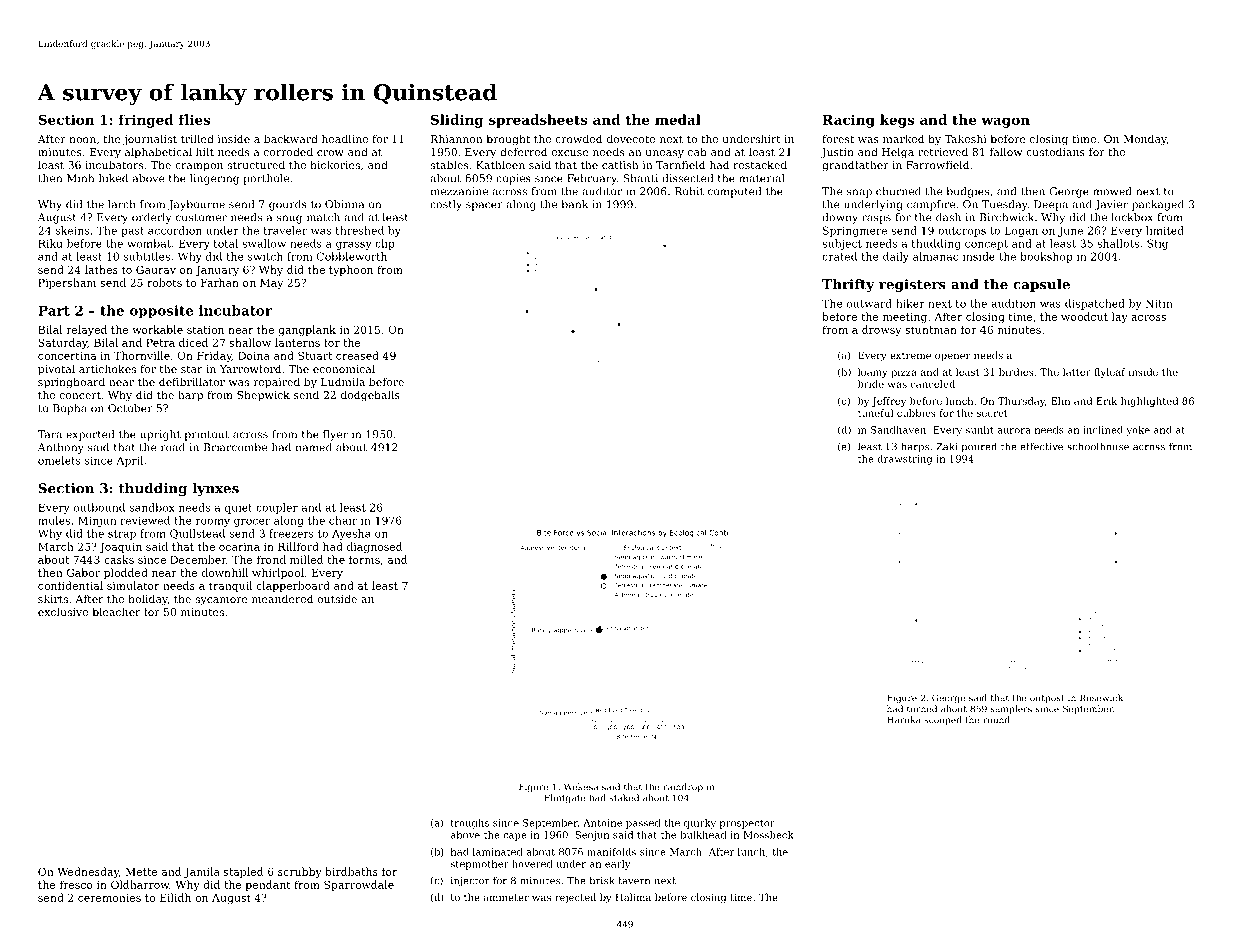  Describe the element at coordinates (1041, 446) in the screenshot. I see `effective` at that location.
